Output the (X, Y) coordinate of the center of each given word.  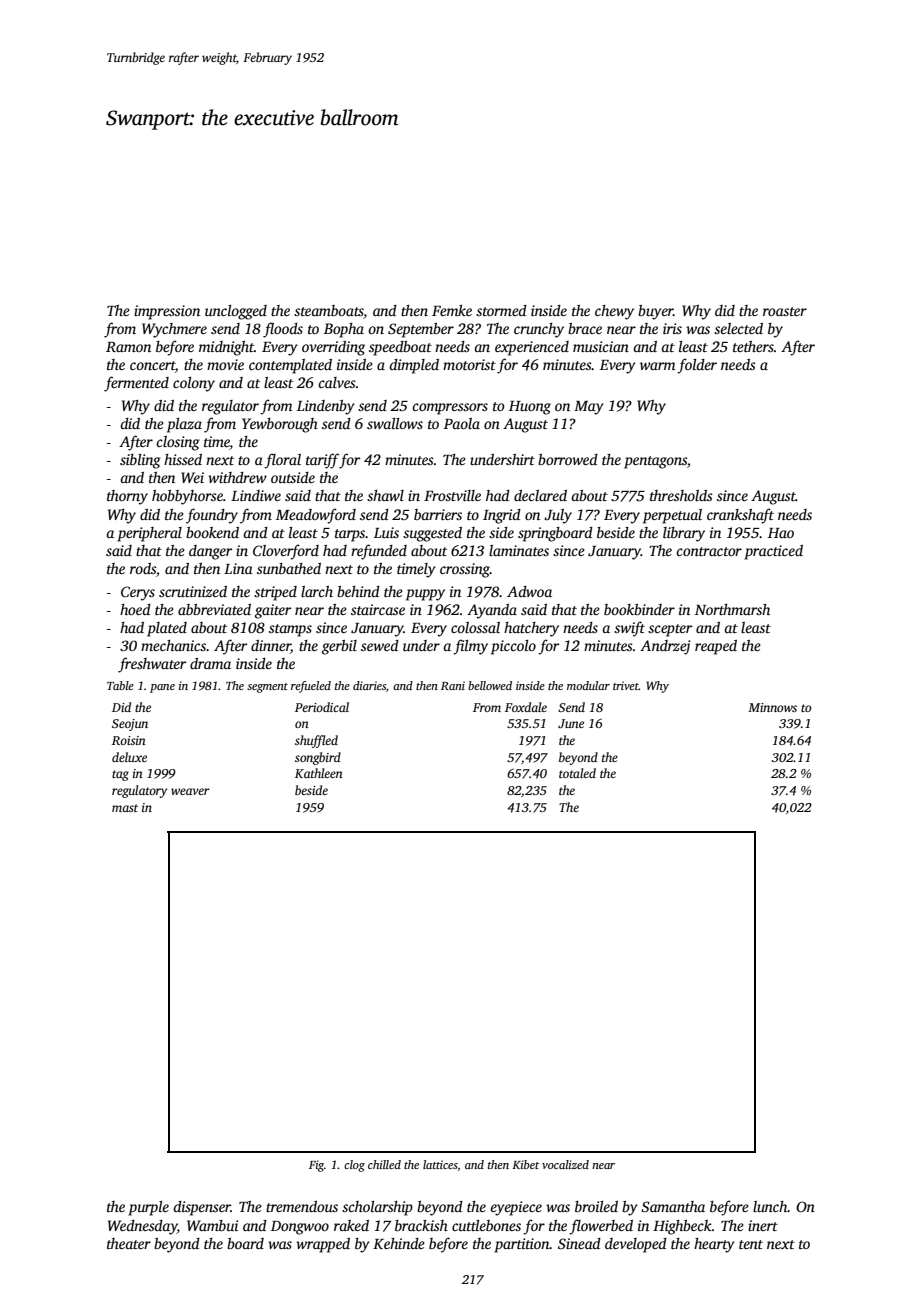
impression (167, 312)
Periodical (322, 707)
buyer (655, 312)
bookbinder (639, 609)
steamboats (329, 312)
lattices (440, 1165)
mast (125, 808)
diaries (369, 685)
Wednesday (142, 1227)
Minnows (772, 707)
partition (522, 1245)
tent (751, 1244)
